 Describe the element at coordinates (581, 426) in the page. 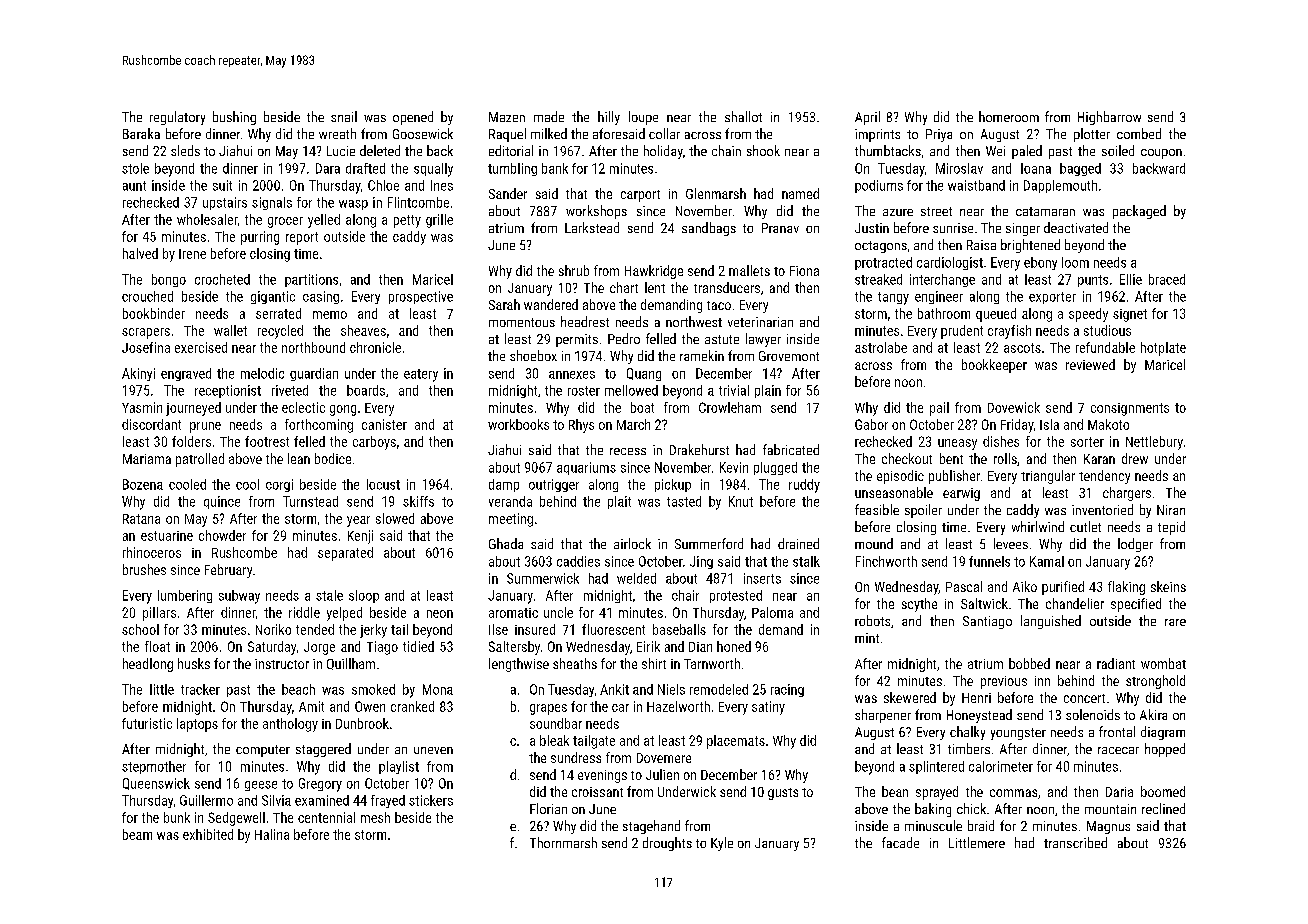

I see `Rhys` at that location.
